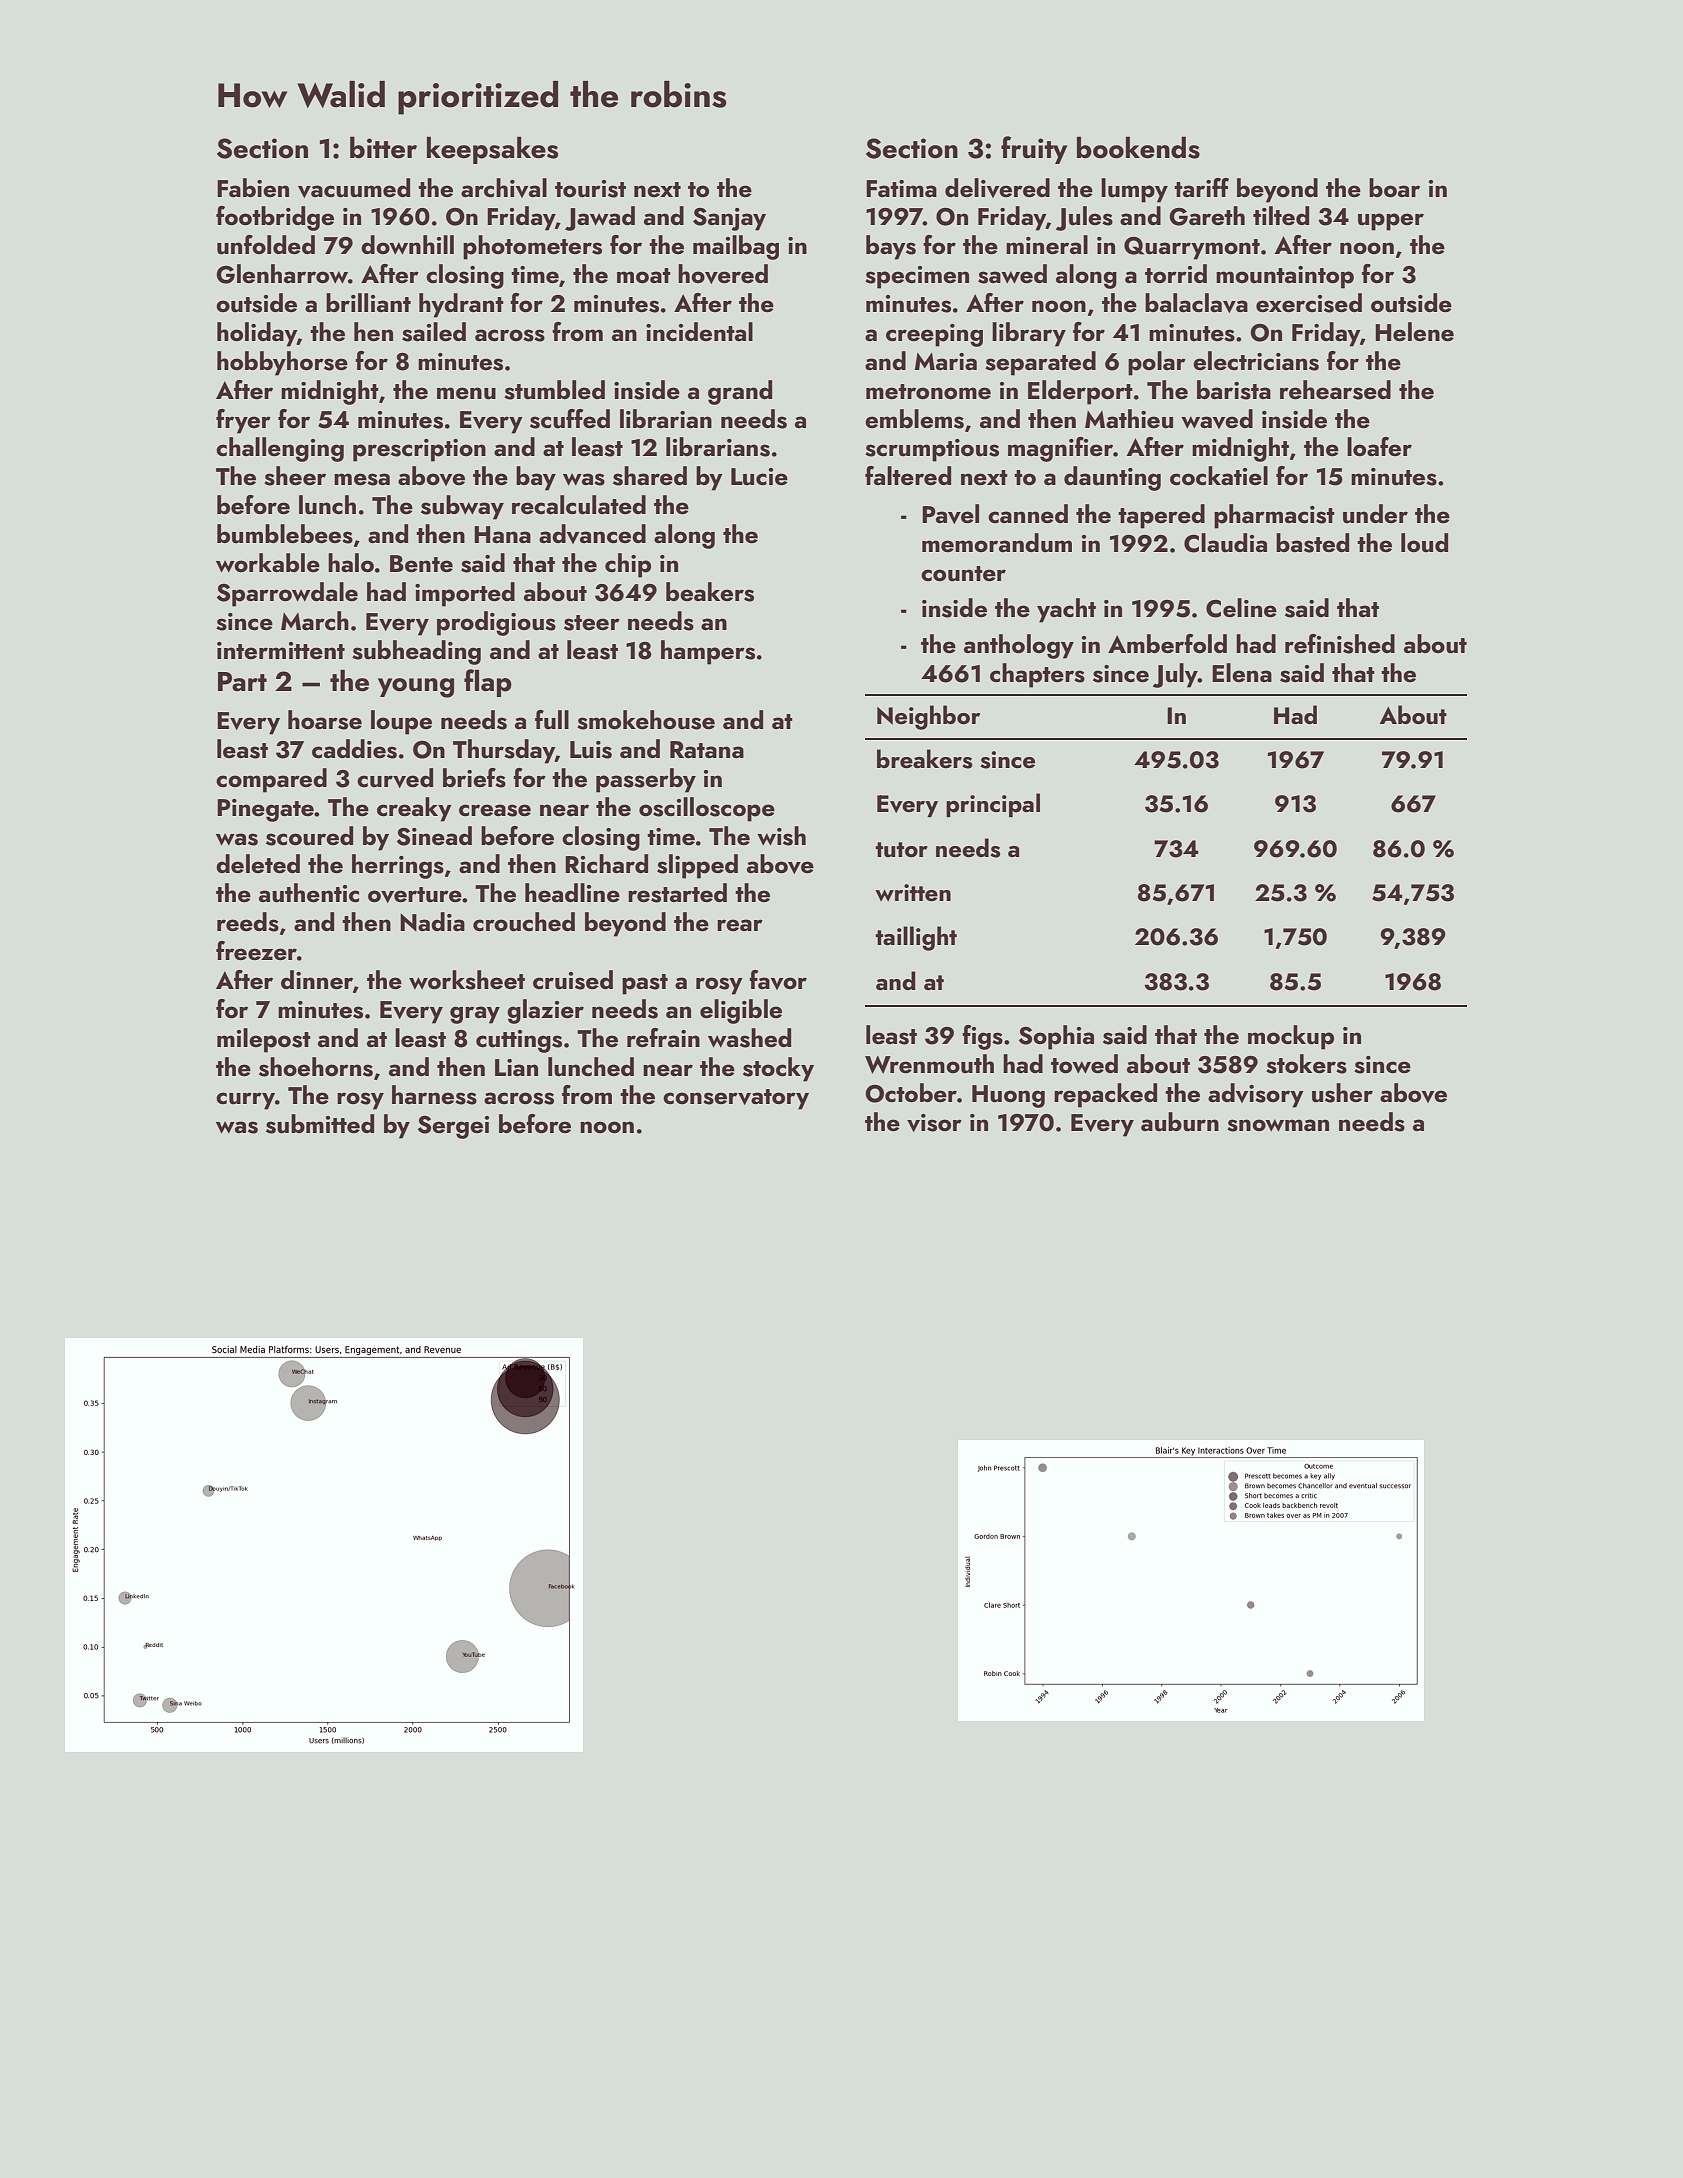  What do you see at coordinates (524, 922) in the screenshot?
I see `crouched` at bounding box center [524, 922].
